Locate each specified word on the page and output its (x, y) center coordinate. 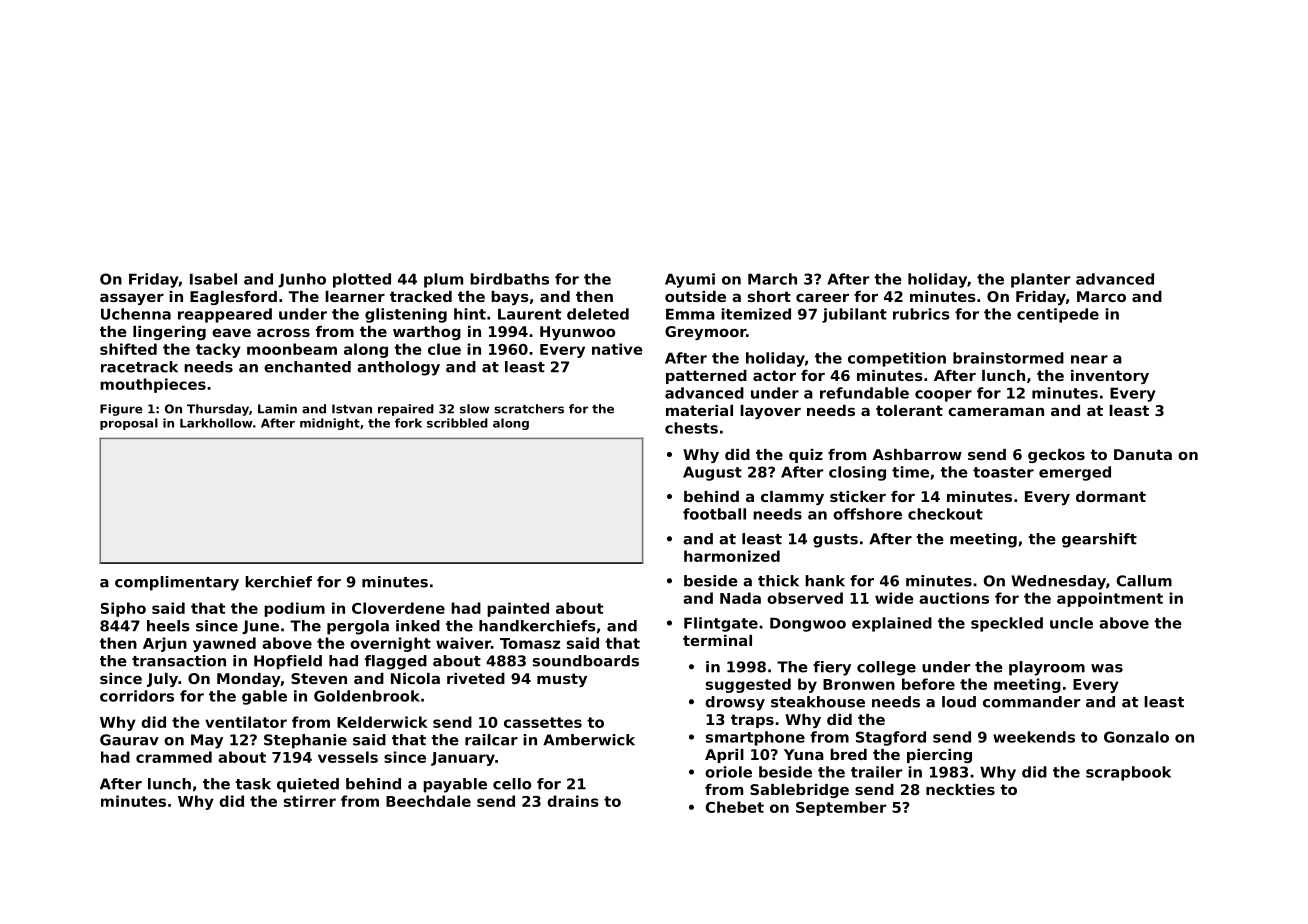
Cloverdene (398, 608)
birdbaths (509, 279)
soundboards (586, 661)
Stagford (891, 738)
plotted (362, 280)
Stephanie (305, 741)
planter (1040, 280)
